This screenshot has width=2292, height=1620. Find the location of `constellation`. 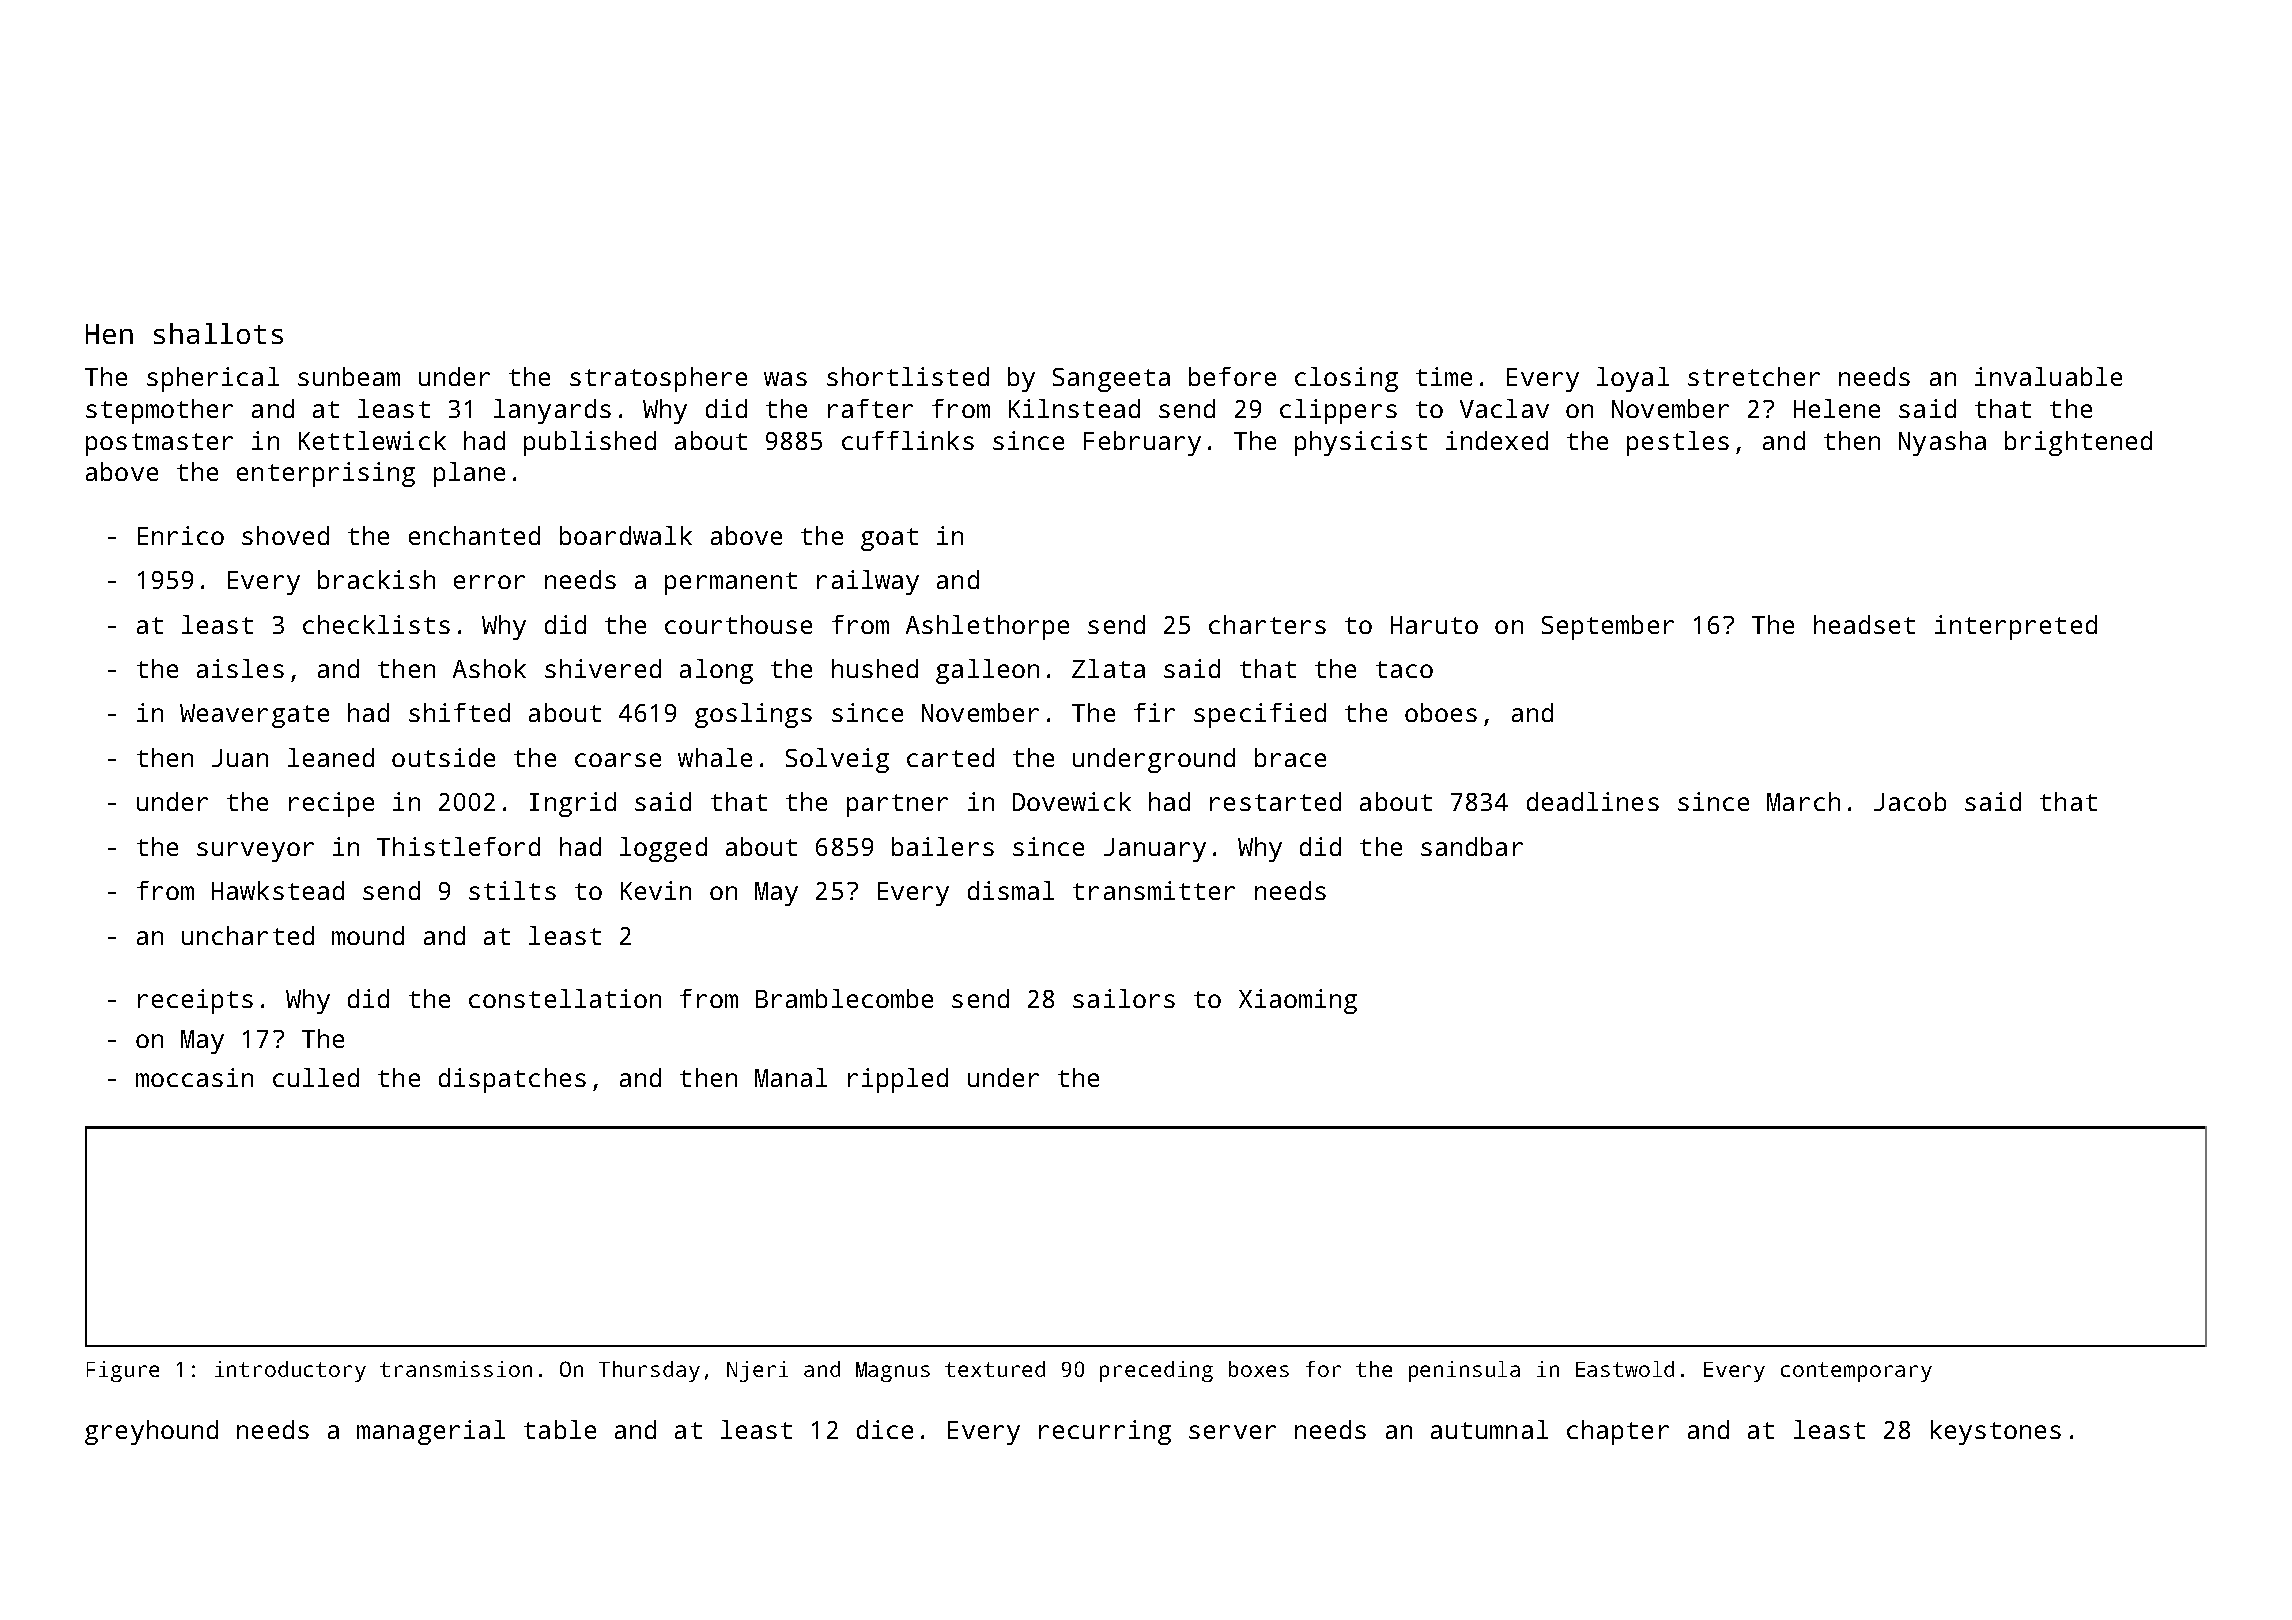

constellation is located at coordinates (565, 998).
